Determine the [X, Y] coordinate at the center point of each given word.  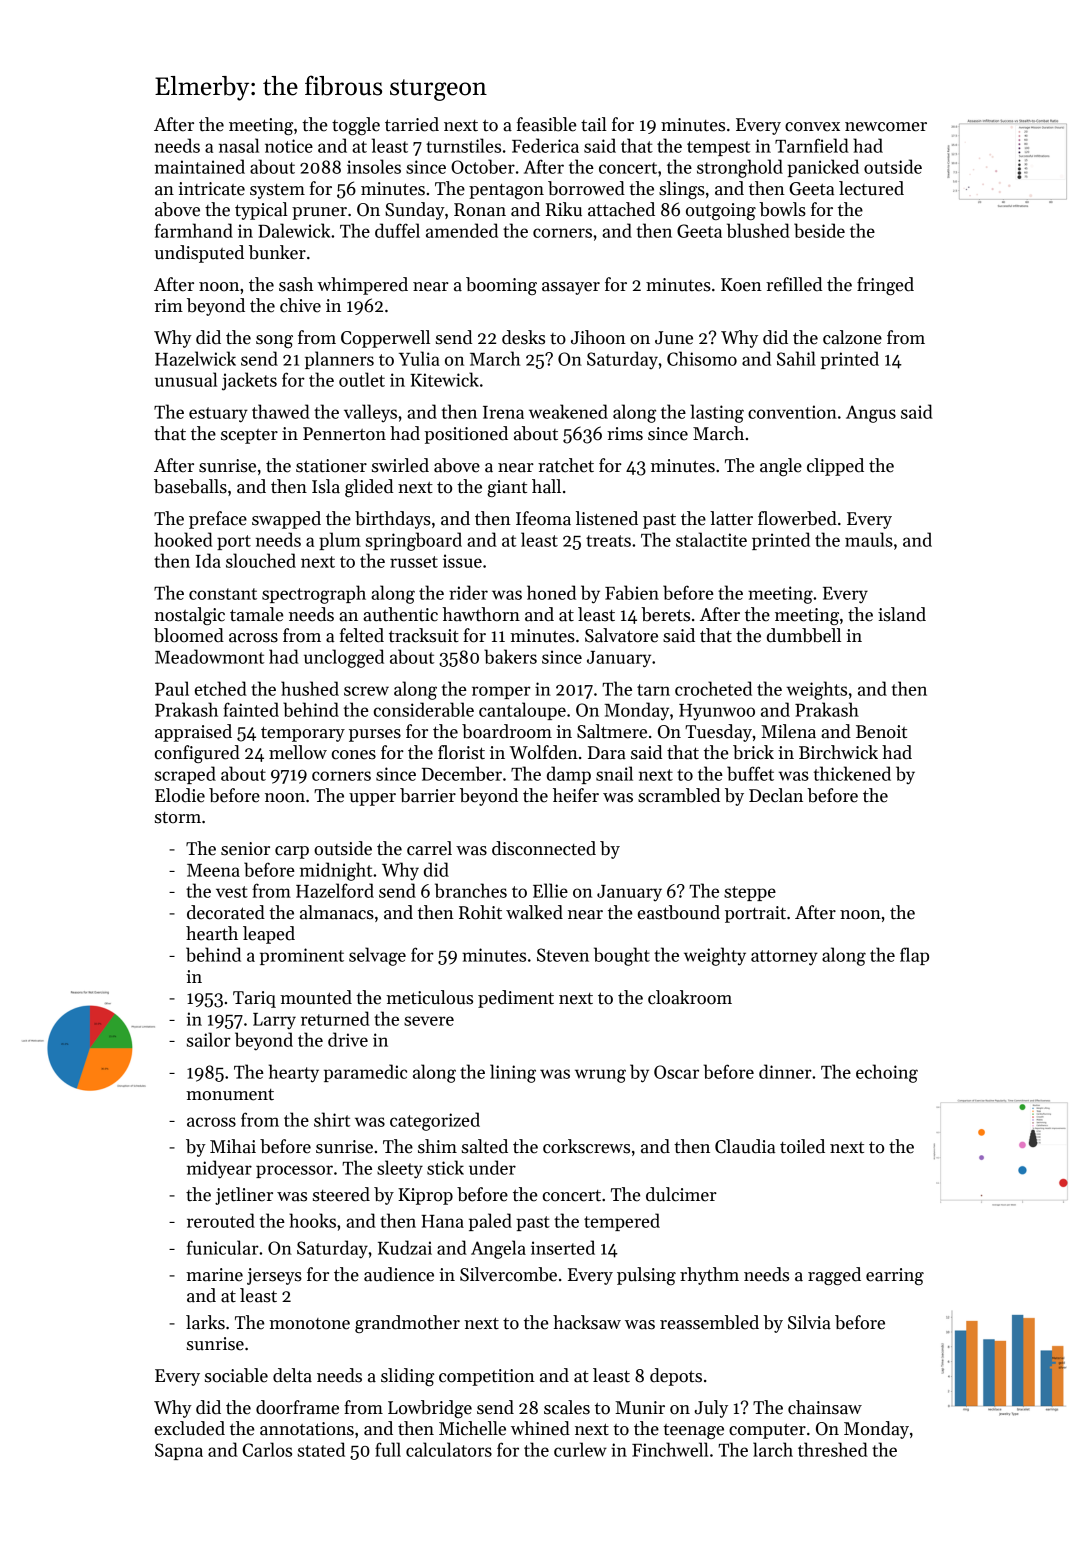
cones [354, 755]
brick [753, 752]
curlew [580, 1449]
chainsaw [825, 1407]
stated [321, 1449]
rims [625, 434]
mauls [869, 539]
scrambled [679, 795]
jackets [249, 381]
